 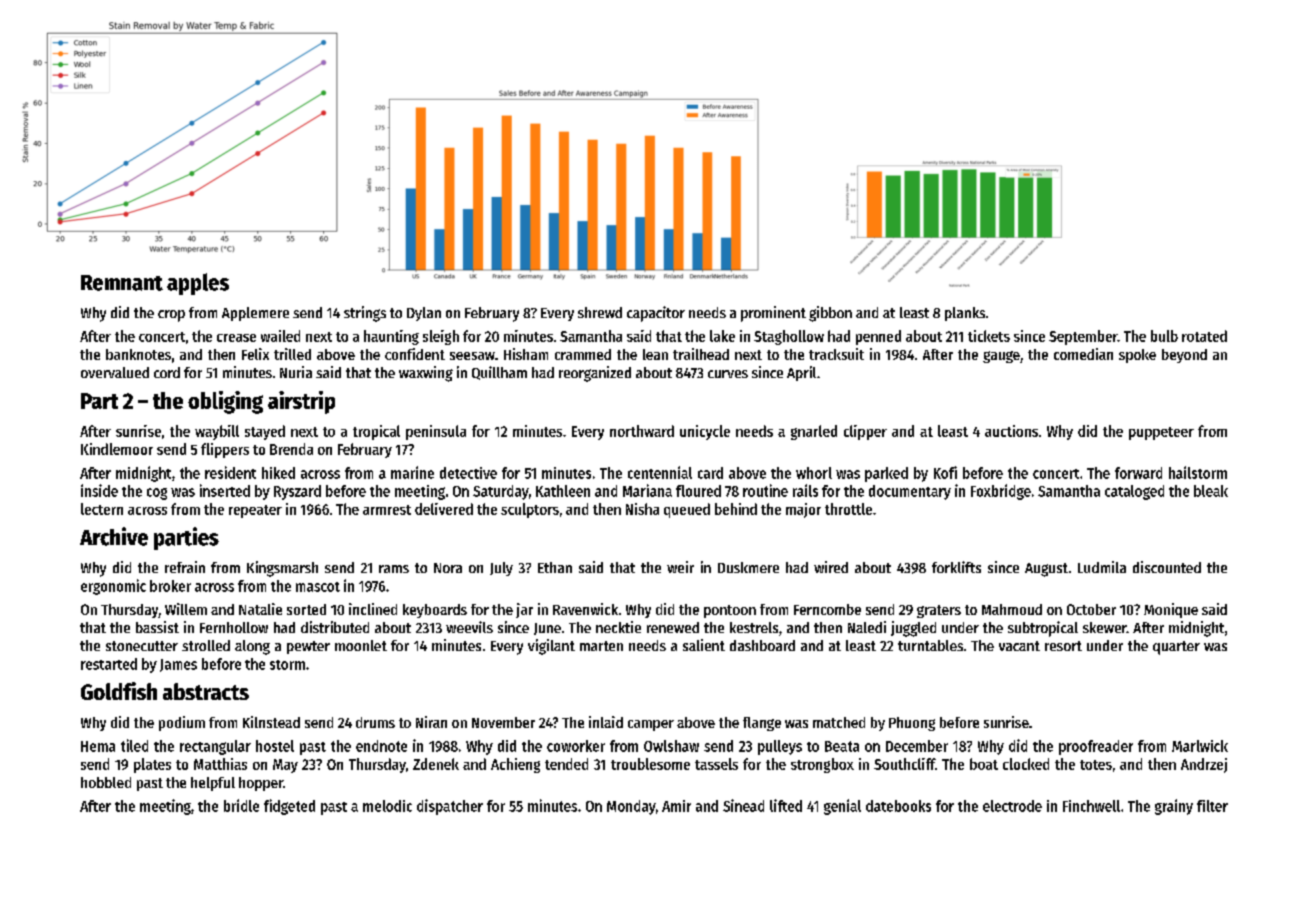 What do you see at coordinates (1204, 336) in the image?
I see `rotated` at bounding box center [1204, 336].
